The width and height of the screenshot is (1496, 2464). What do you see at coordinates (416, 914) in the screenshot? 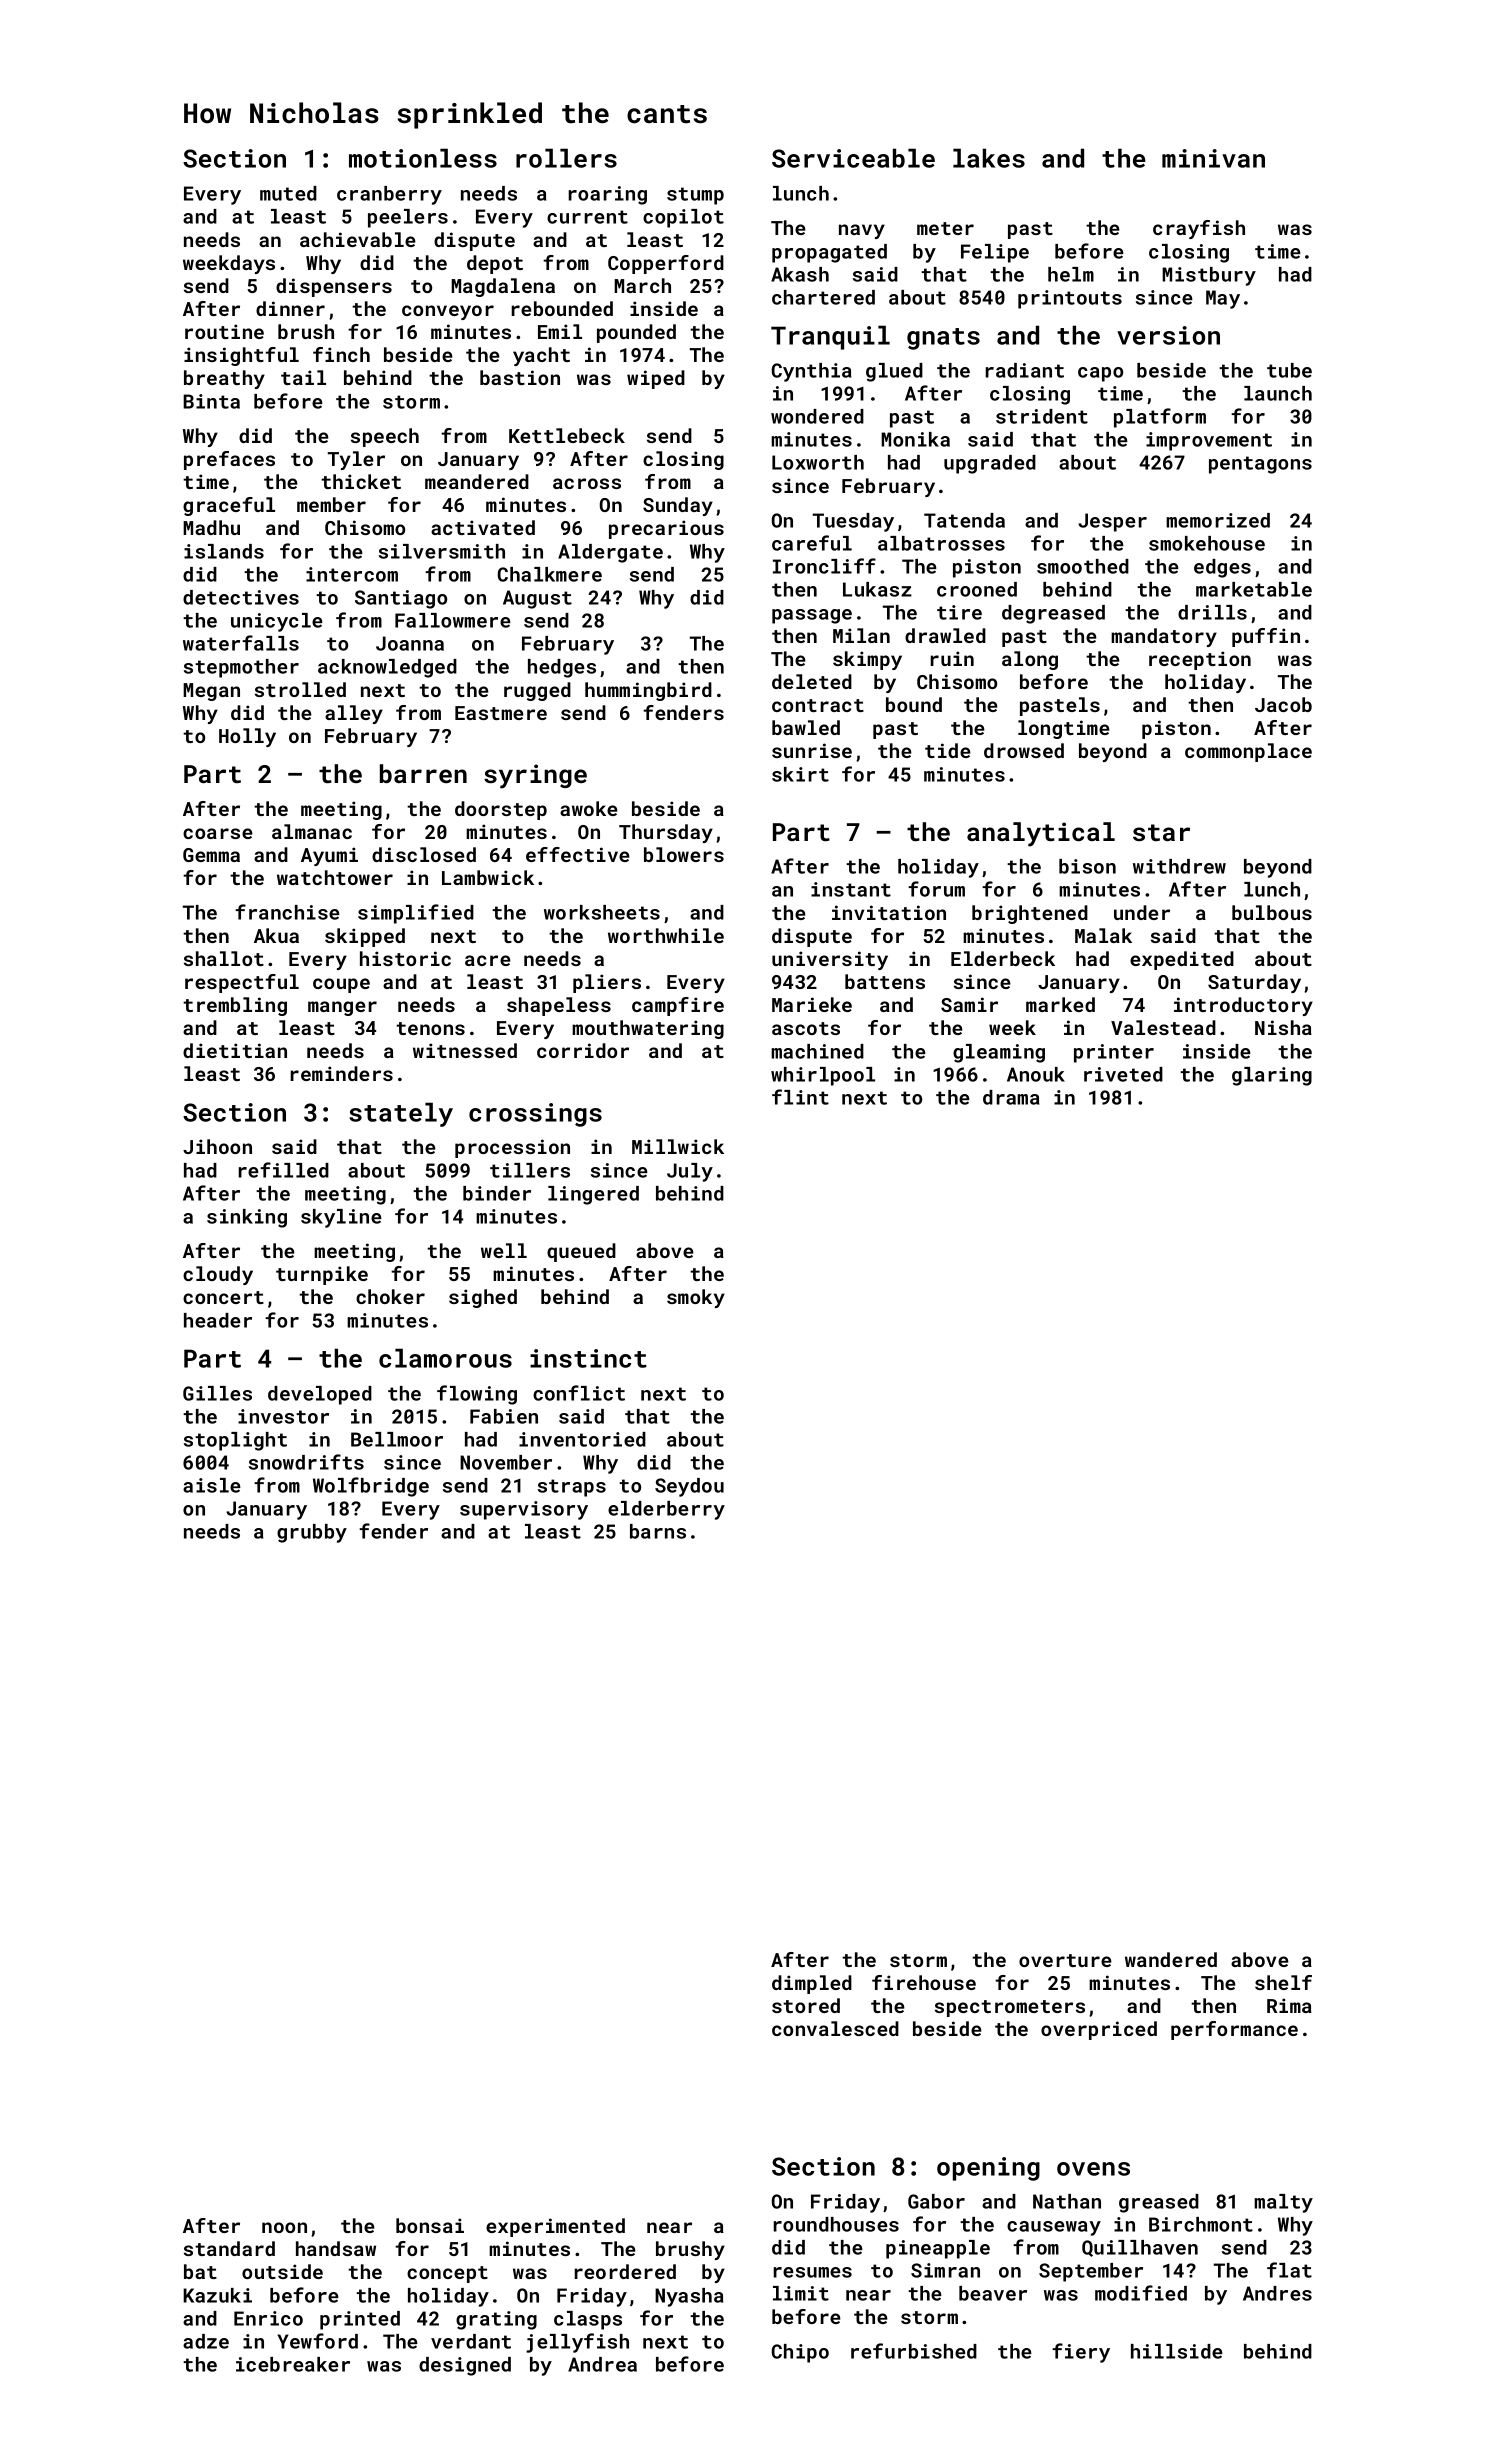
I see `simplified` at bounding box center [416, 914].
